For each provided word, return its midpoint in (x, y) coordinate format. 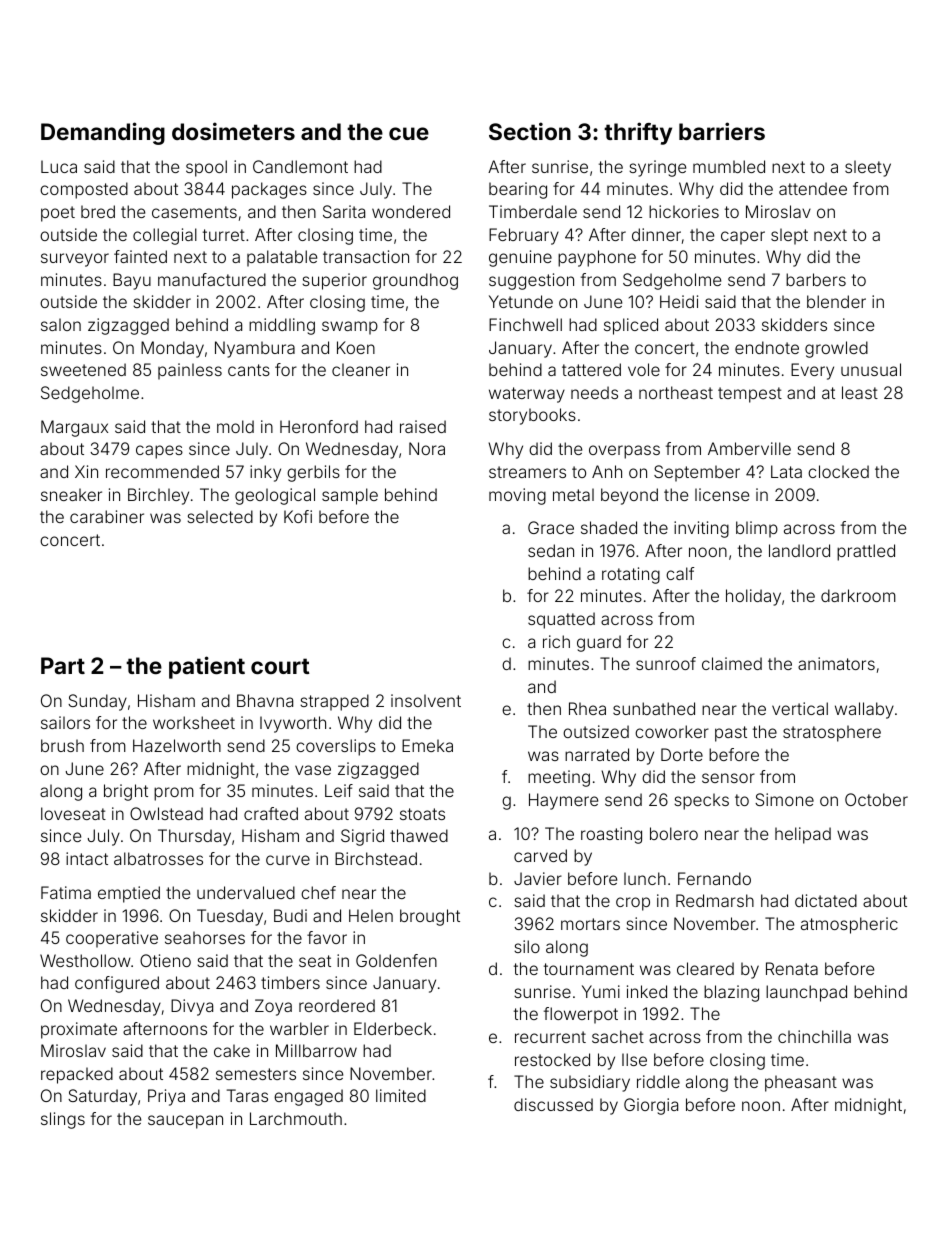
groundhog (415, 281)
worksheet (194, 722)
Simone (784, 799)
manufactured (212, 279)
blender (836, 301)
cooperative (112, 939)
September (697, 473)
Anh (607, 471)
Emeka (427, 745)
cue (409, 133)
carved (540, 855)
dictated (826, 900)
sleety (868, 168)
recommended (162, 471)
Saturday (102, 1097)
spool (206, 168)
